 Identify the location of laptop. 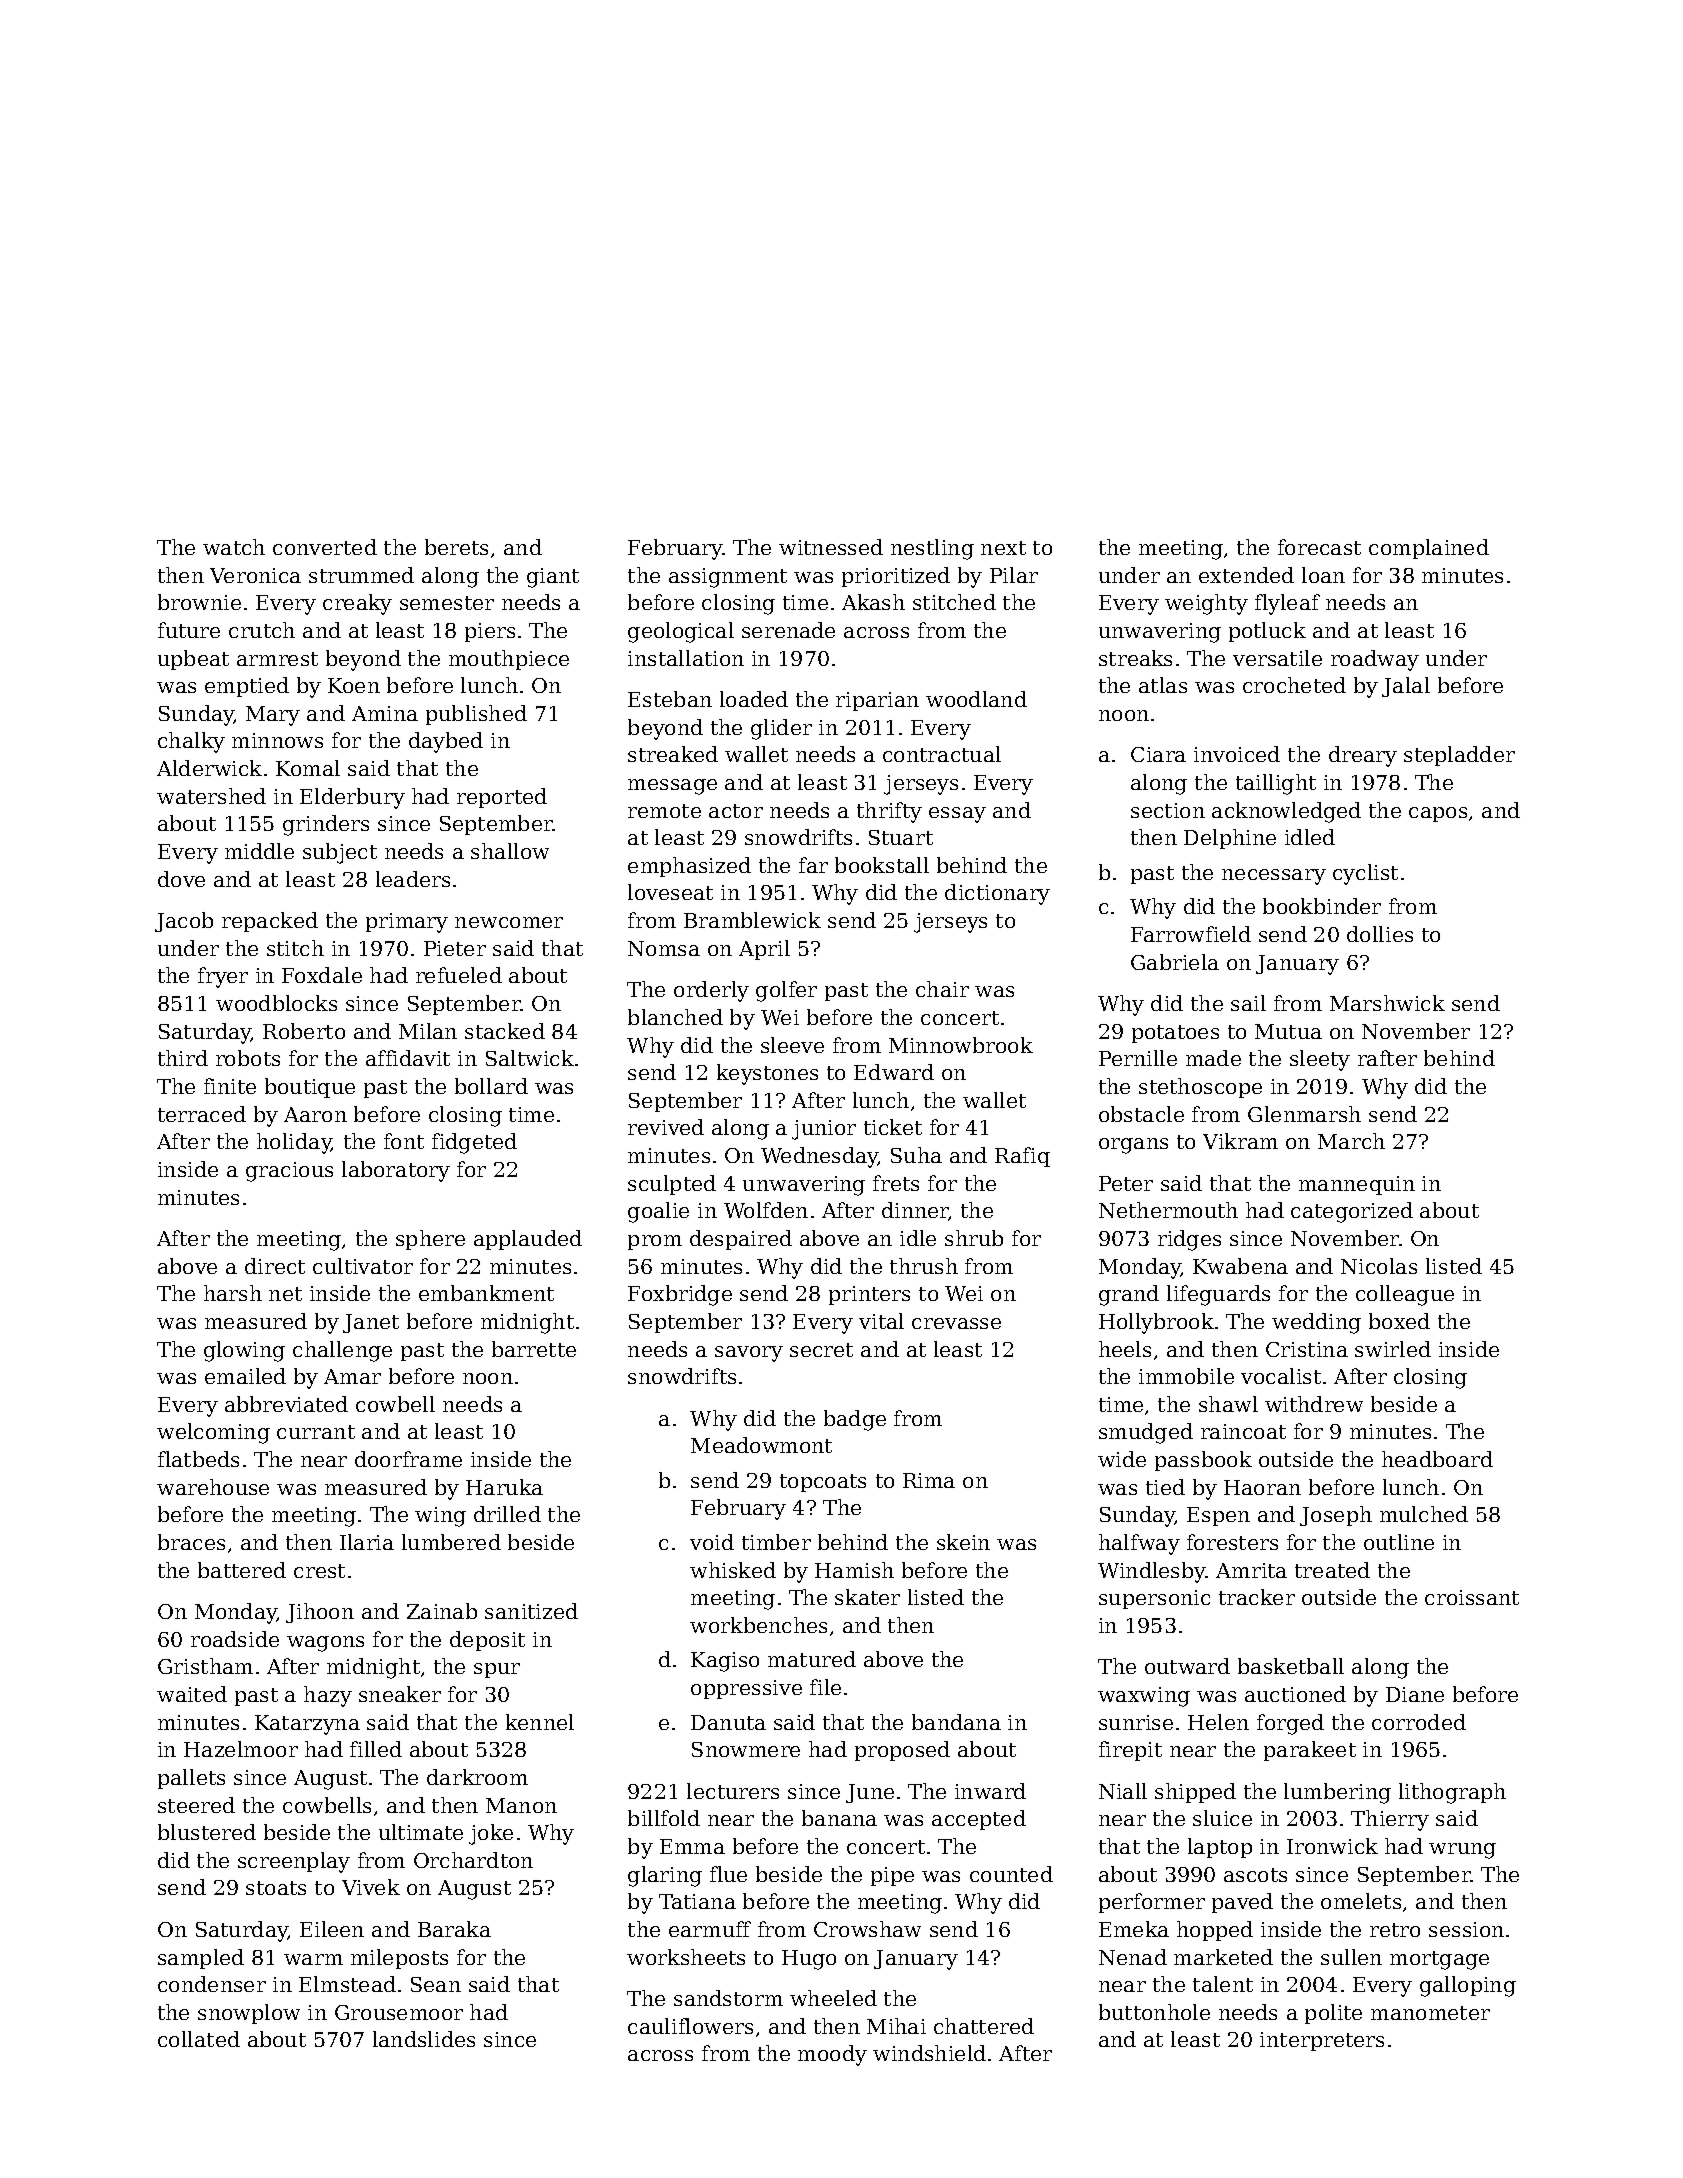
(1220, 1848).
